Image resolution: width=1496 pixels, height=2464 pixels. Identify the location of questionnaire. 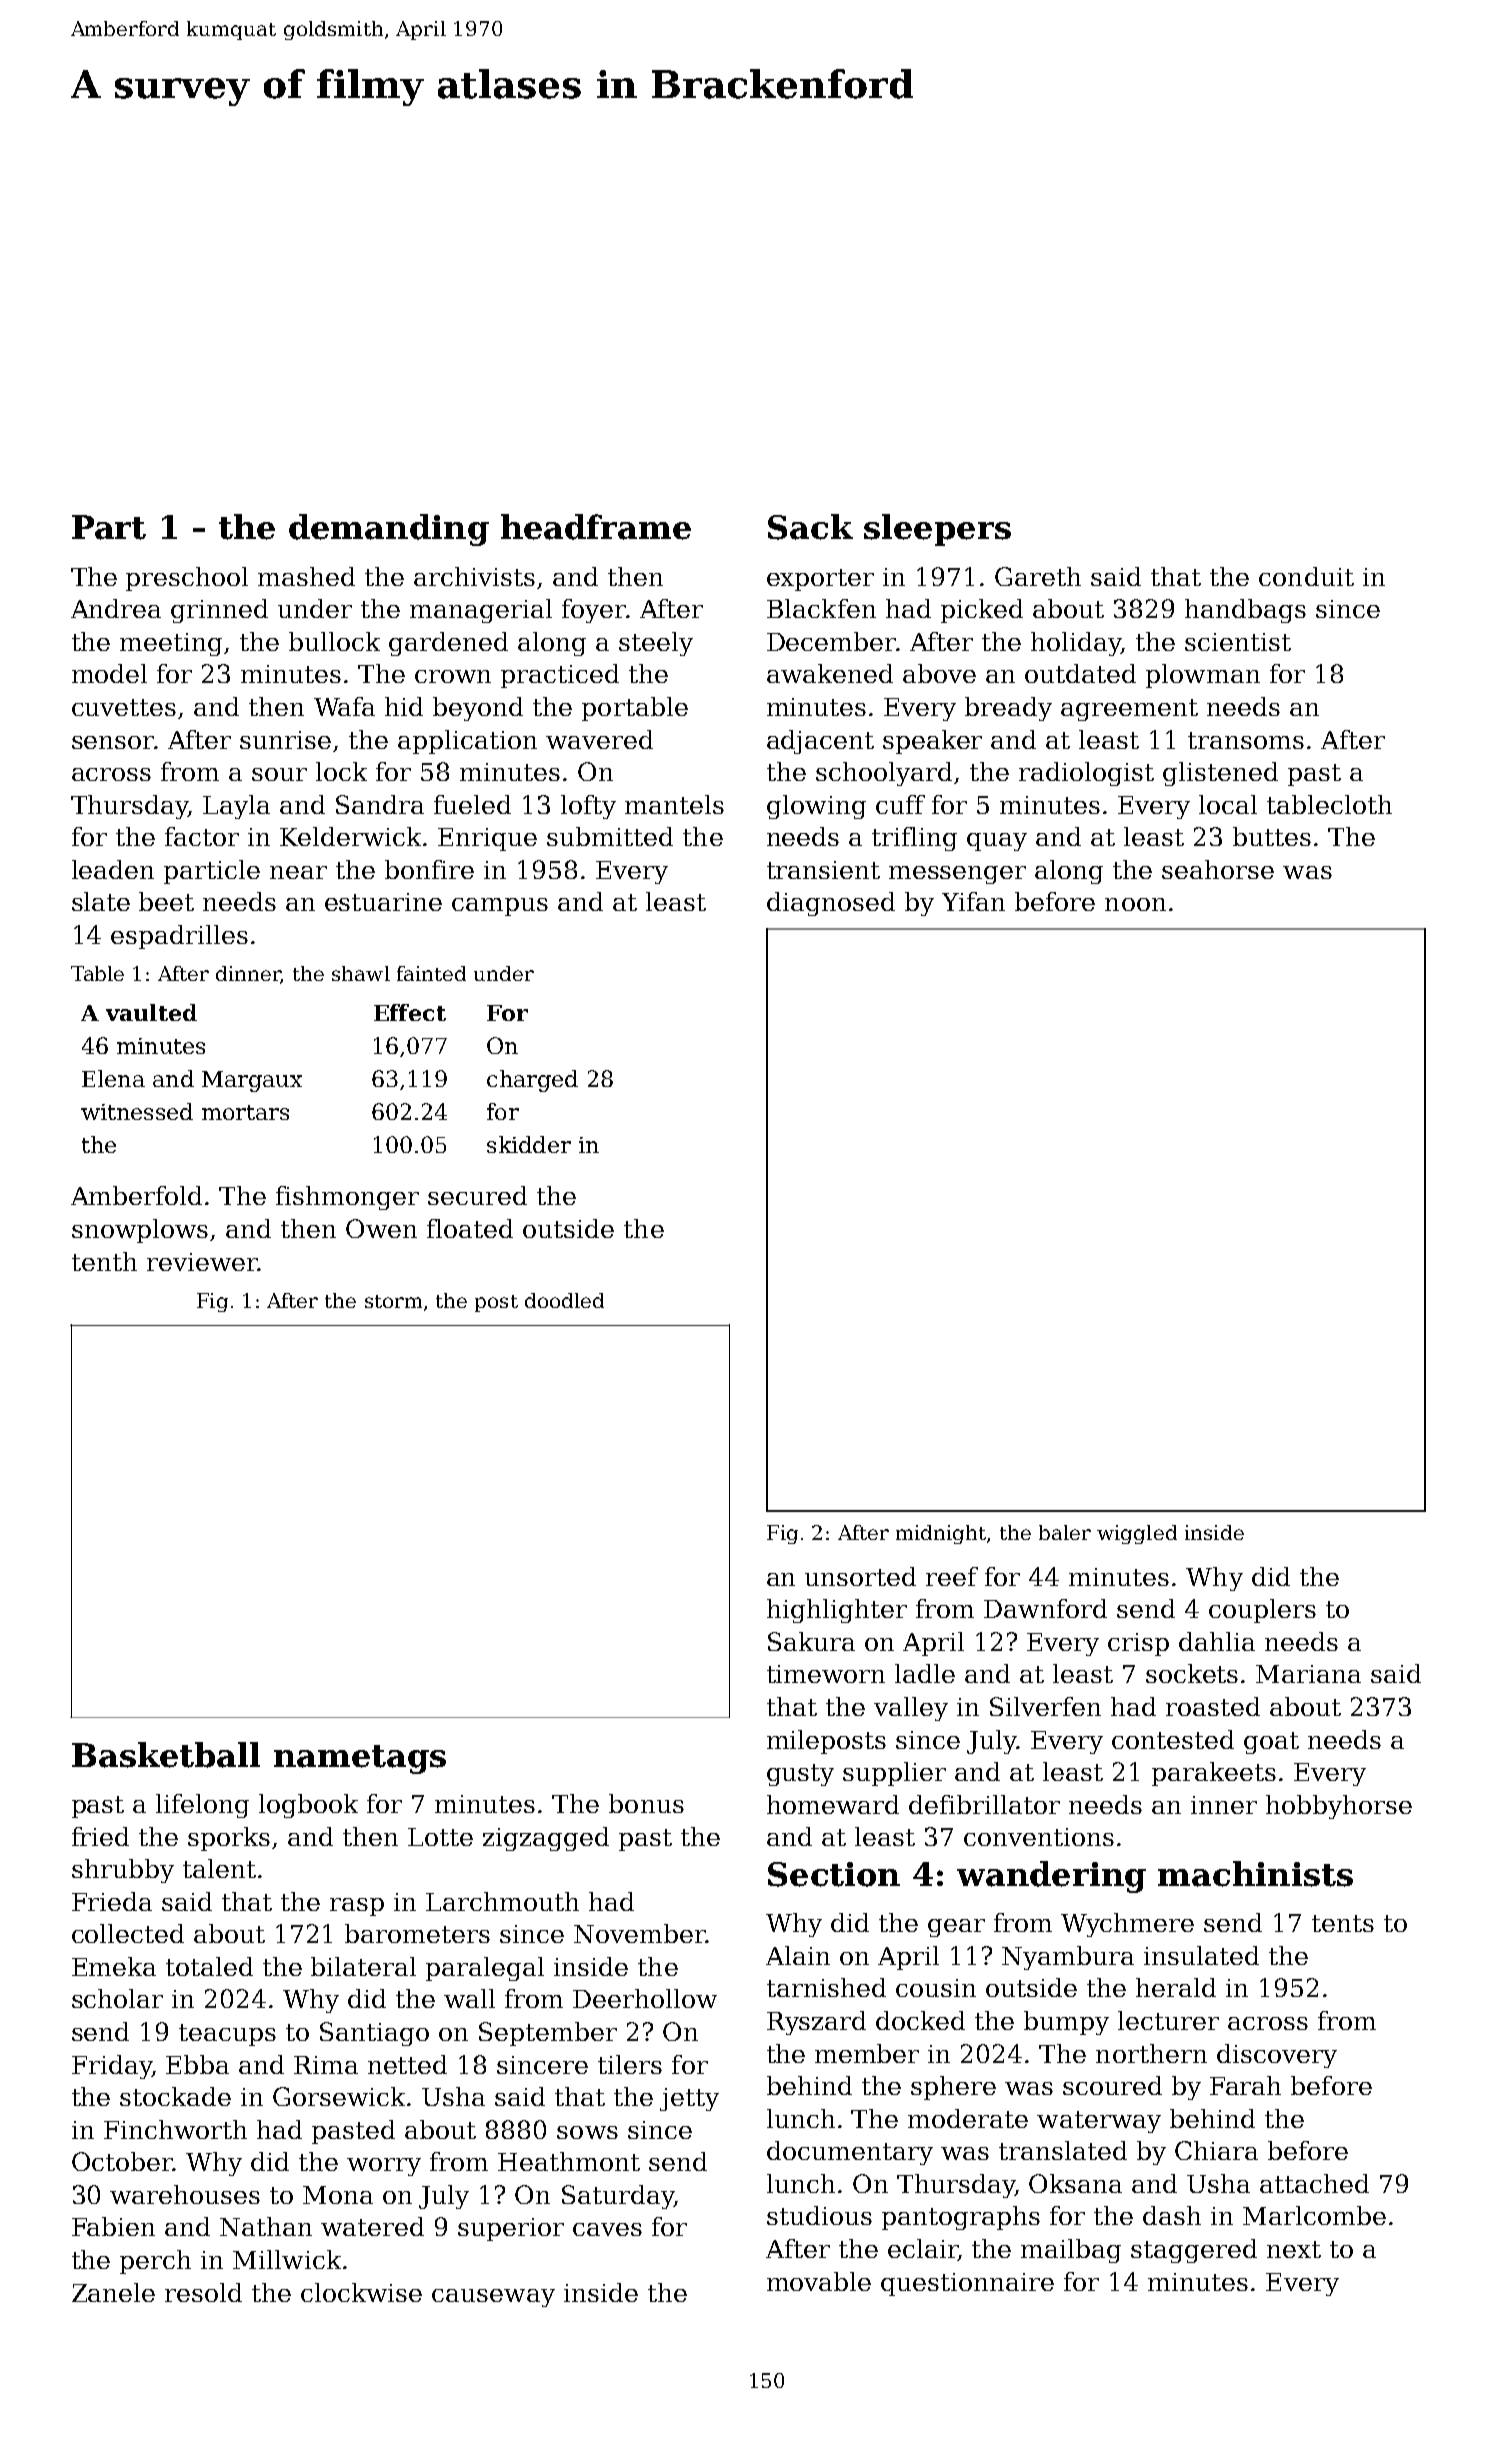
(967, 2284).
